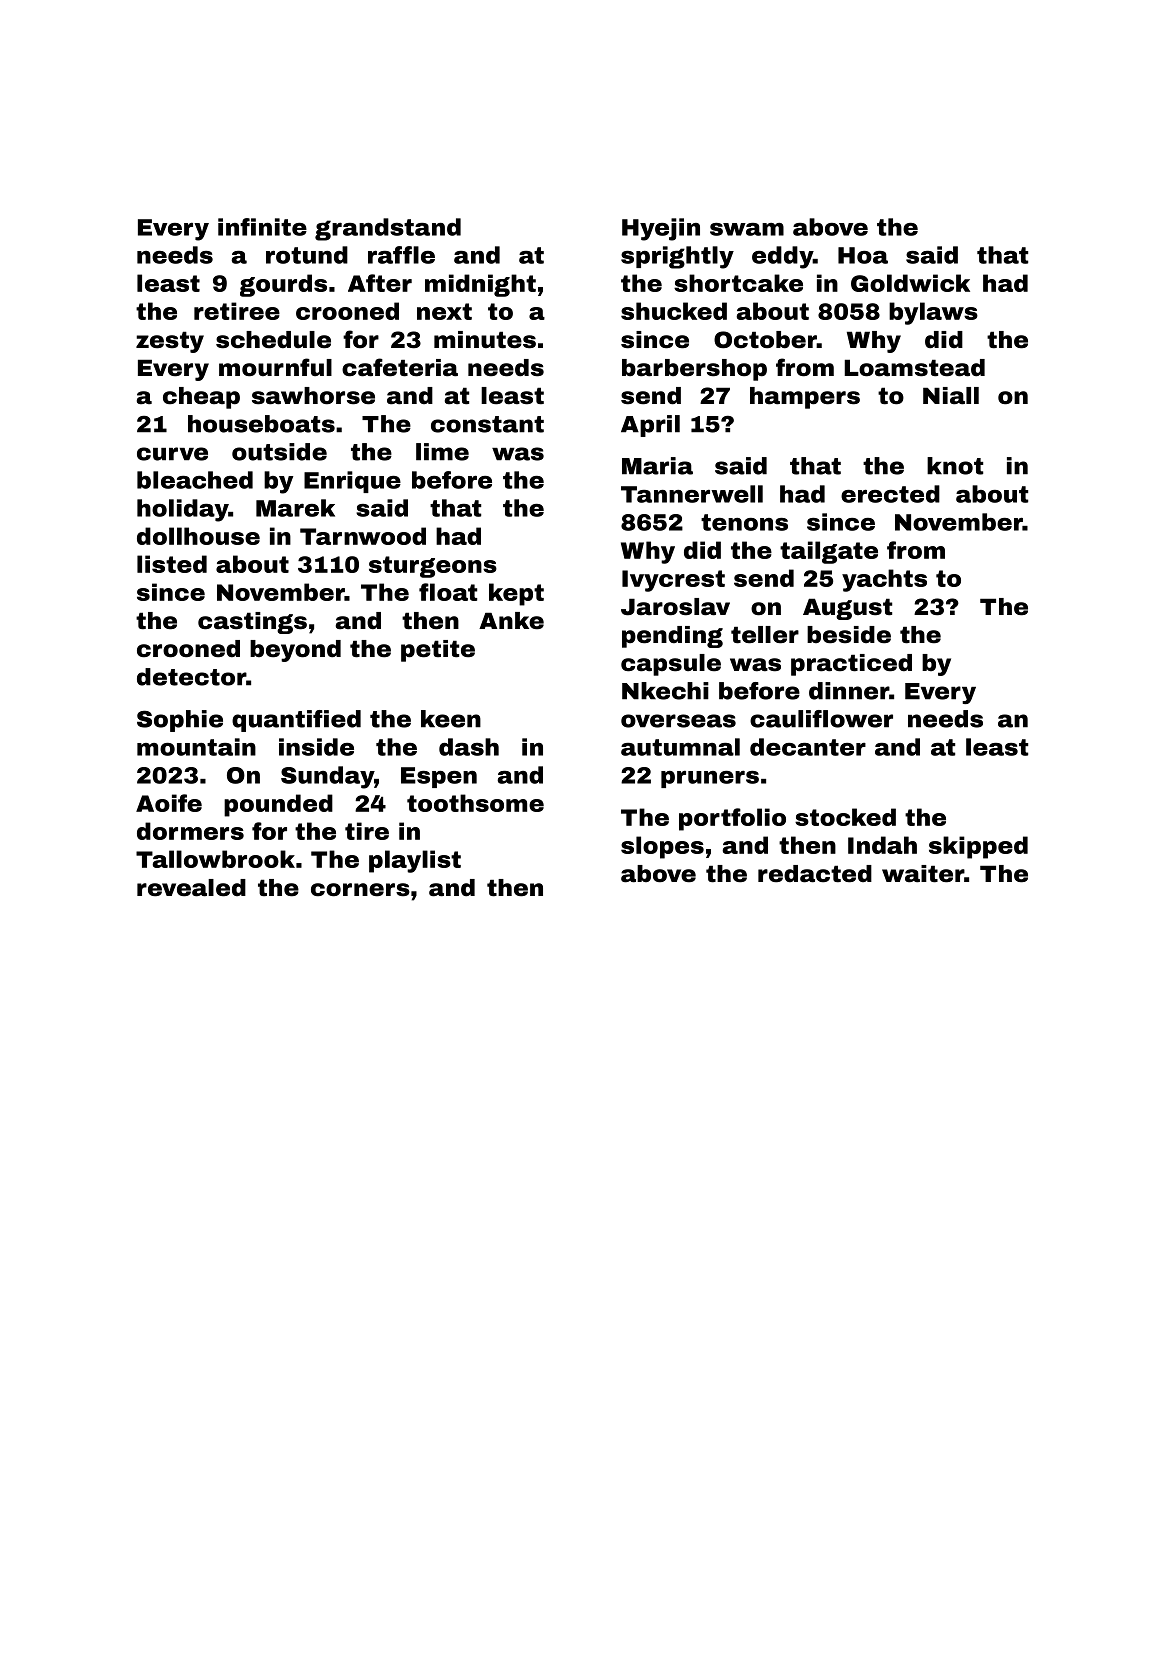  What do you see at coordinates (821, 719) in the screenshot?
I see `cauliflower` at bounding box center [821, 719].
